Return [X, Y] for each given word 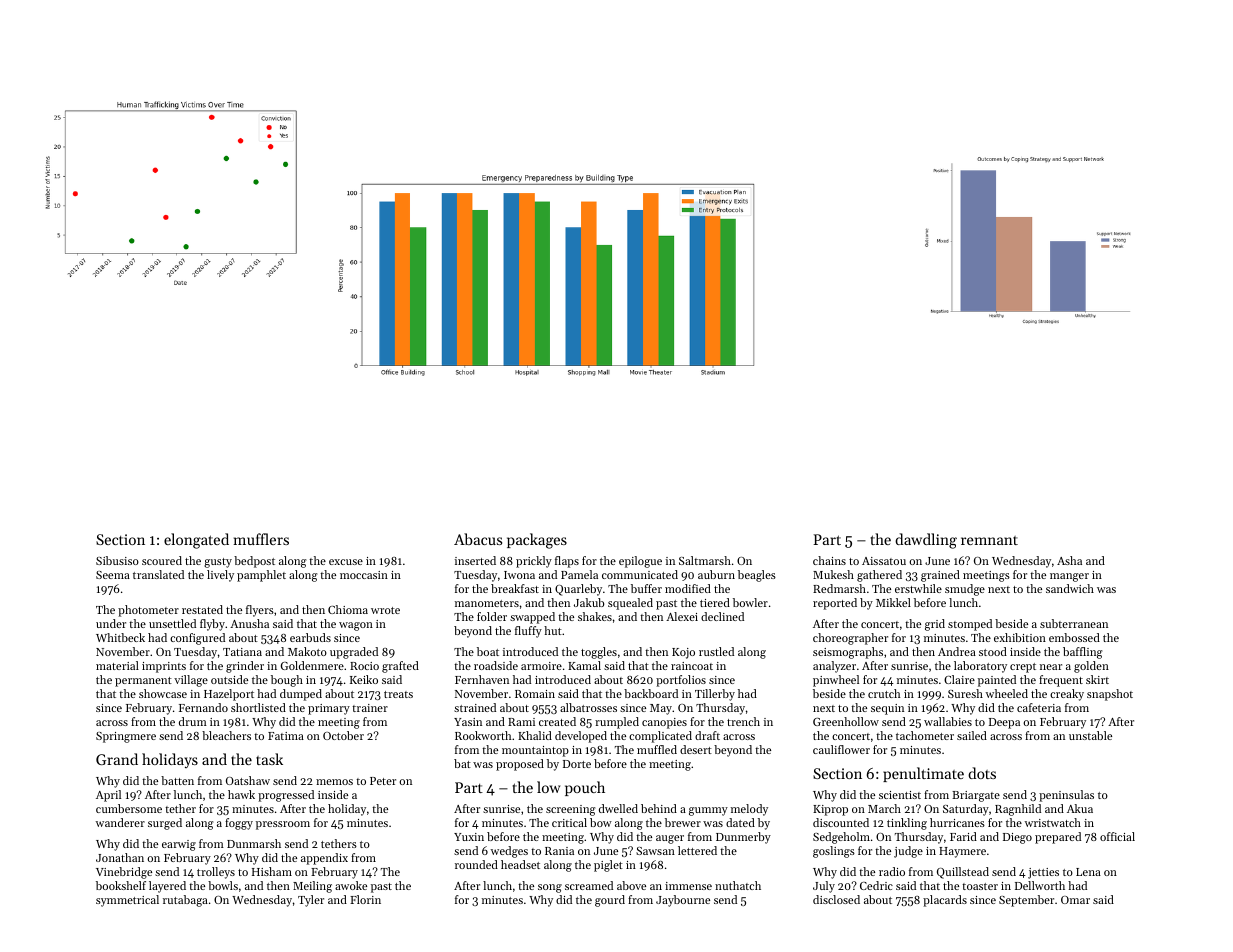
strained [475, 707]
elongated [196, 541]
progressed [286, 796]
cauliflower [841, 749]
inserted [475, 560]
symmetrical [127, 901]
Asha [1069, 560]
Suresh [965, 693]
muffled [657, 749]
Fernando [203, 707]
